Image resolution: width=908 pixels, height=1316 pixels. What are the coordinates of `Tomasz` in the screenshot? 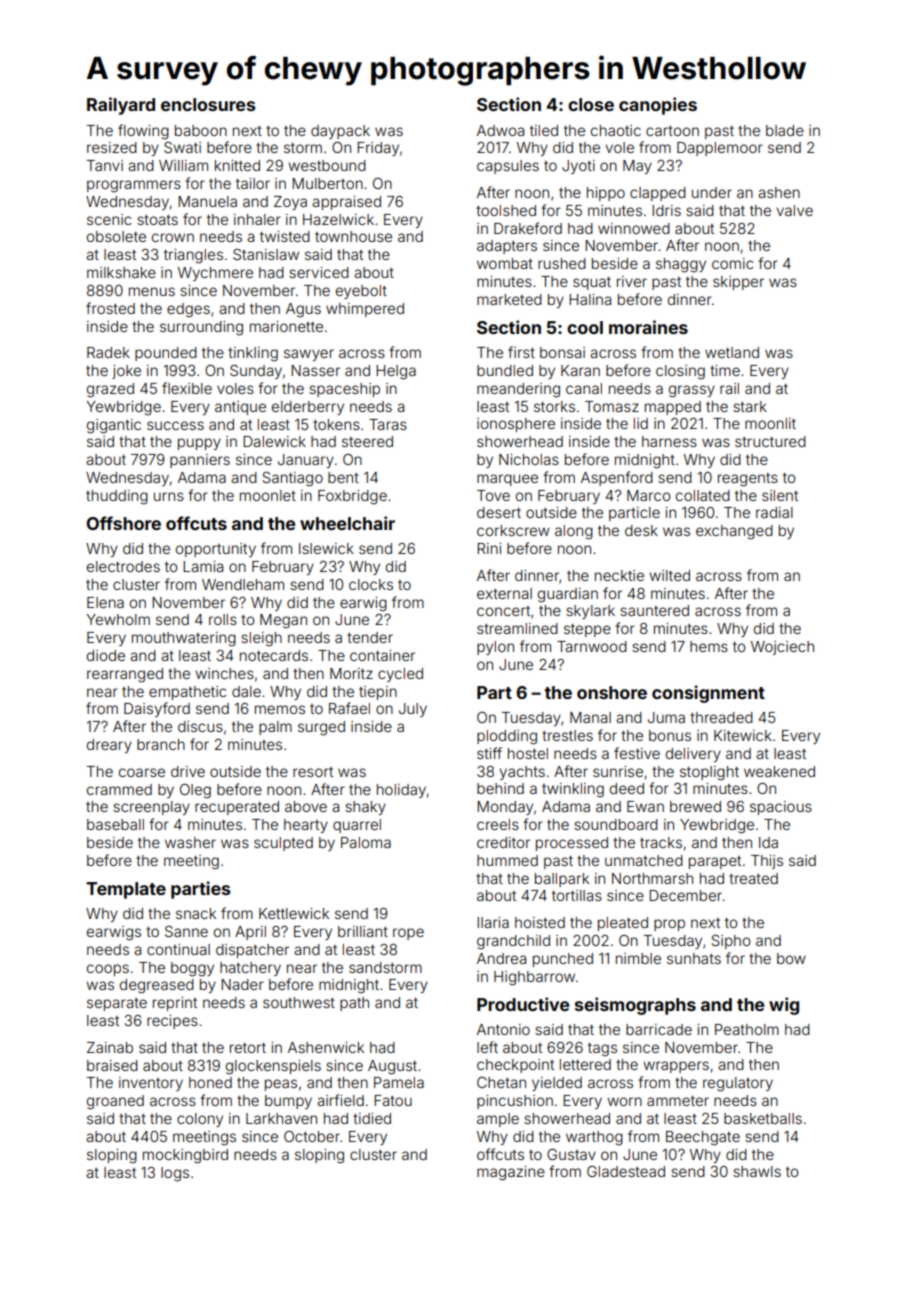 It's located at (612, 406).
